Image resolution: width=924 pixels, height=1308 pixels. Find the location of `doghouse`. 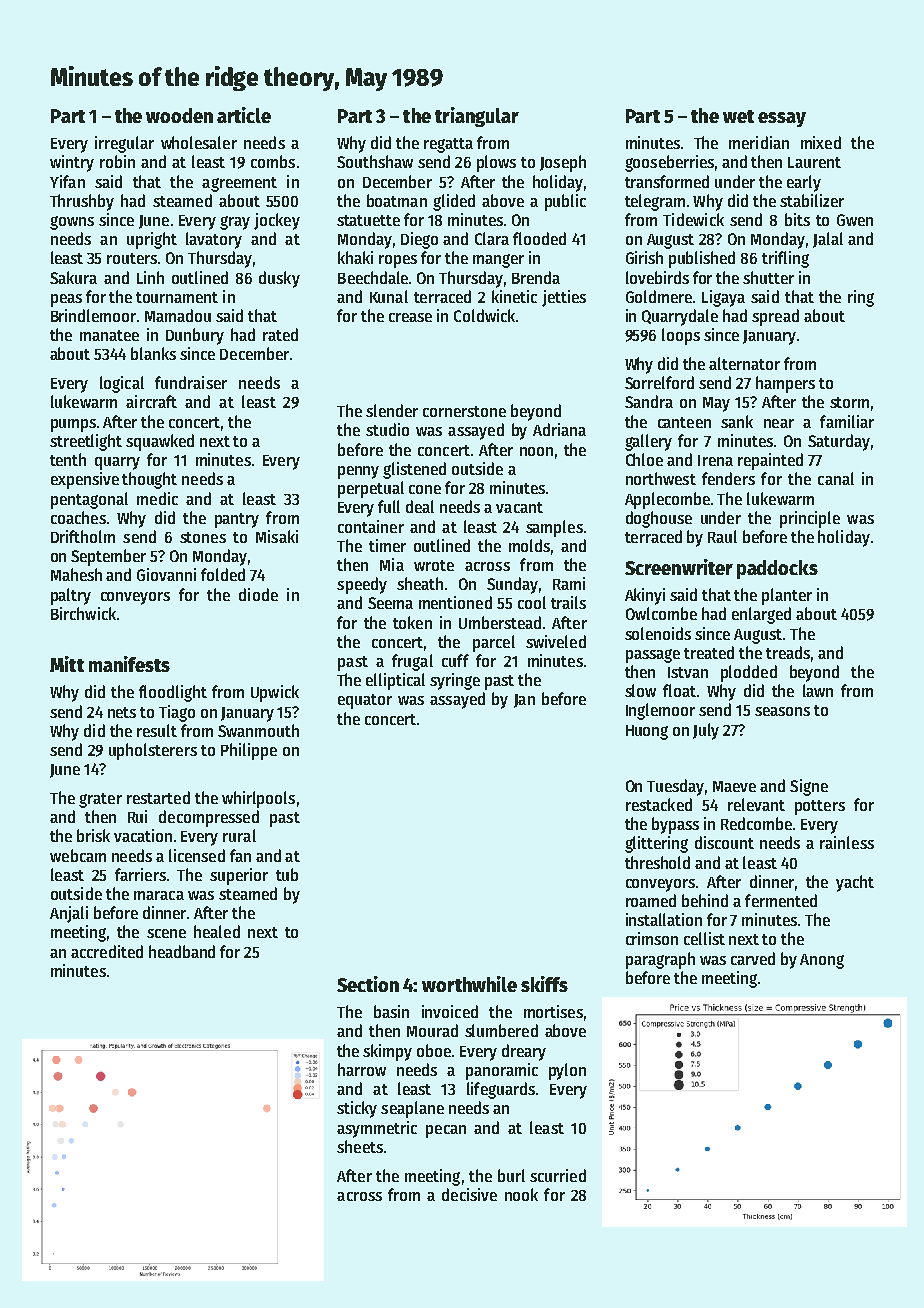

doghouse is located at coordinates (659, 519).
